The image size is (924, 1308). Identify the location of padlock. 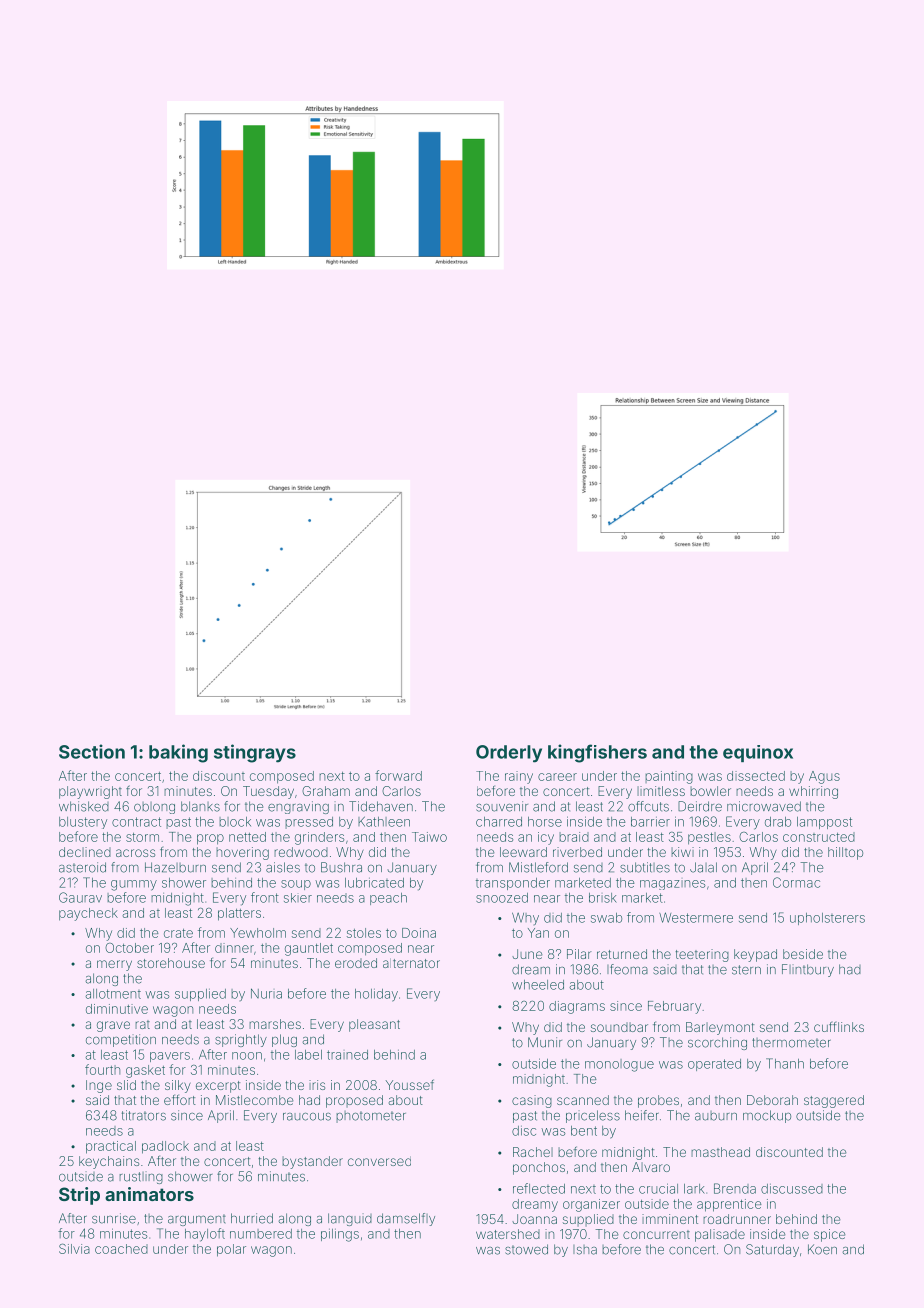
(165, 1147).
